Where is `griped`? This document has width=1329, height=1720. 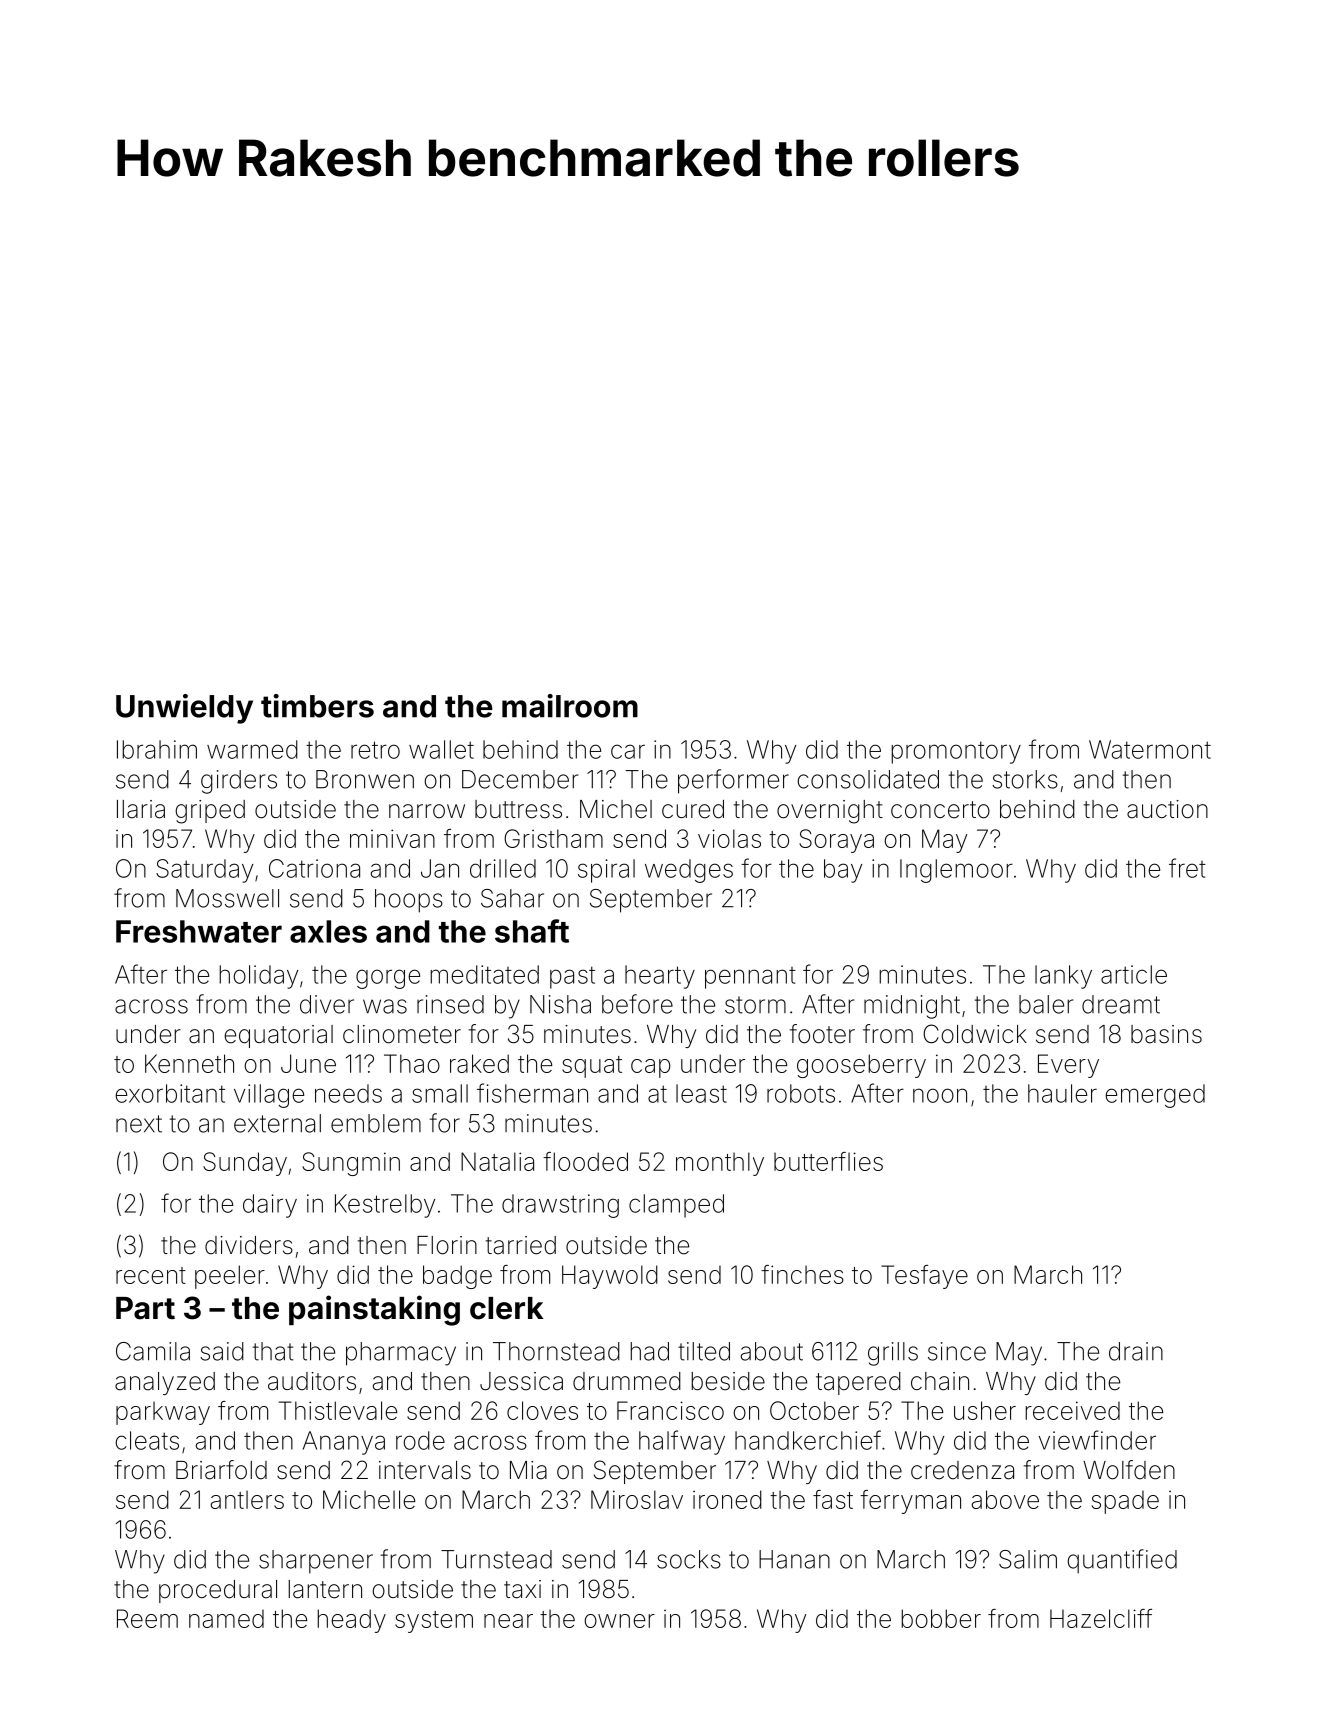
griped is located at coordinates (210, 812).
